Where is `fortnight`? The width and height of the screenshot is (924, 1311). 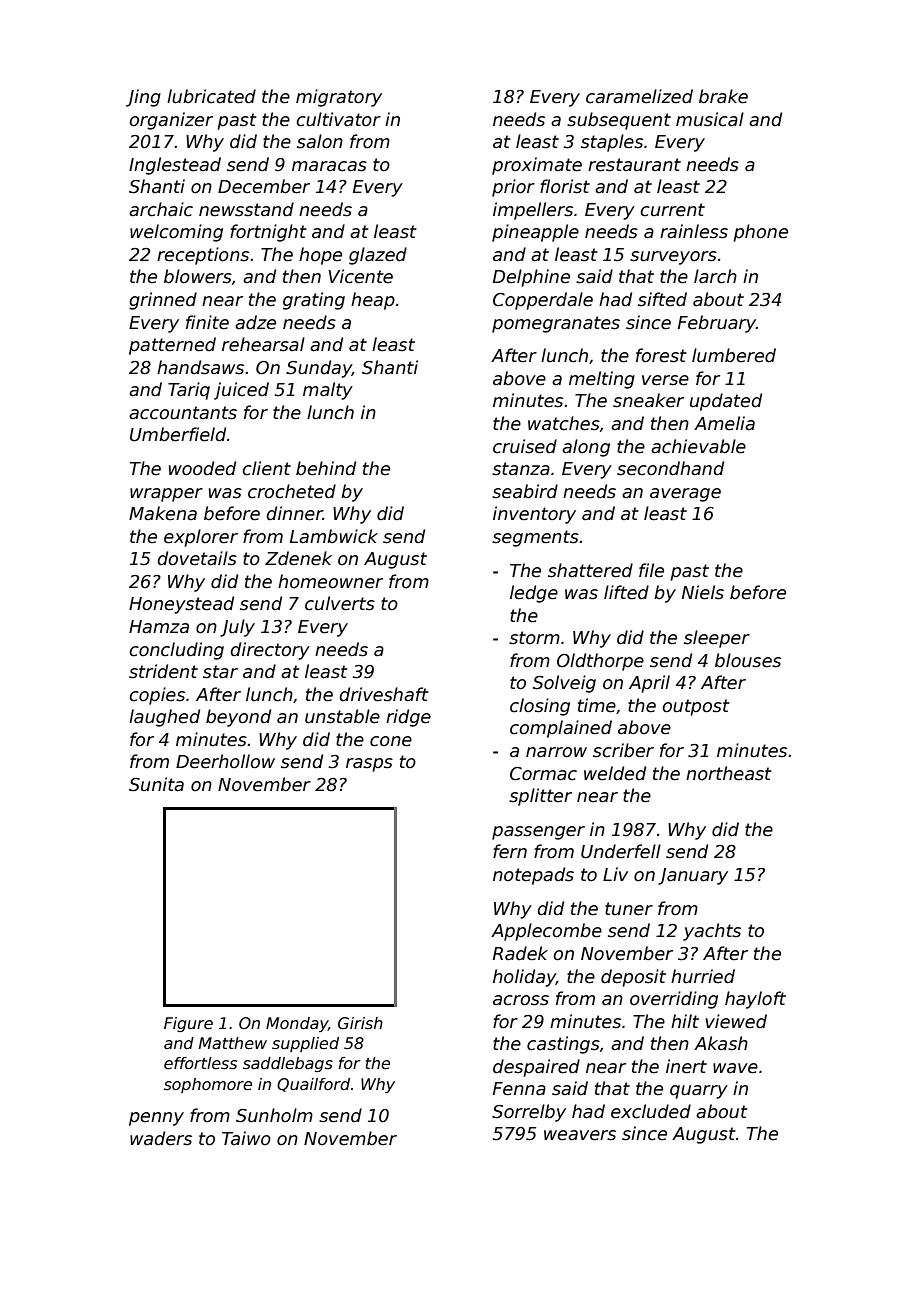 fortnight is located at coordinates (268, 233).
